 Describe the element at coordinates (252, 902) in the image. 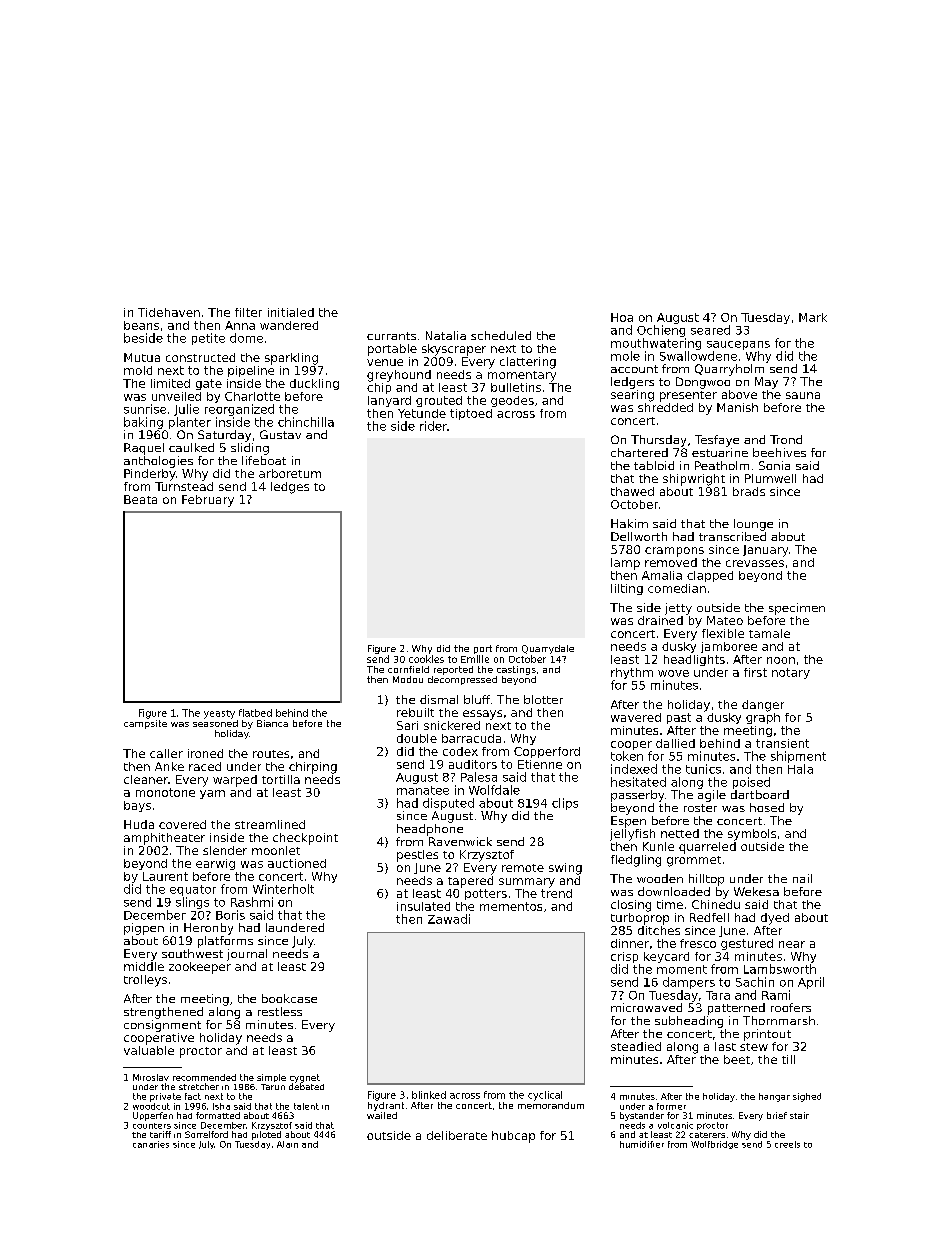

I see `Rashmi` at that location.
